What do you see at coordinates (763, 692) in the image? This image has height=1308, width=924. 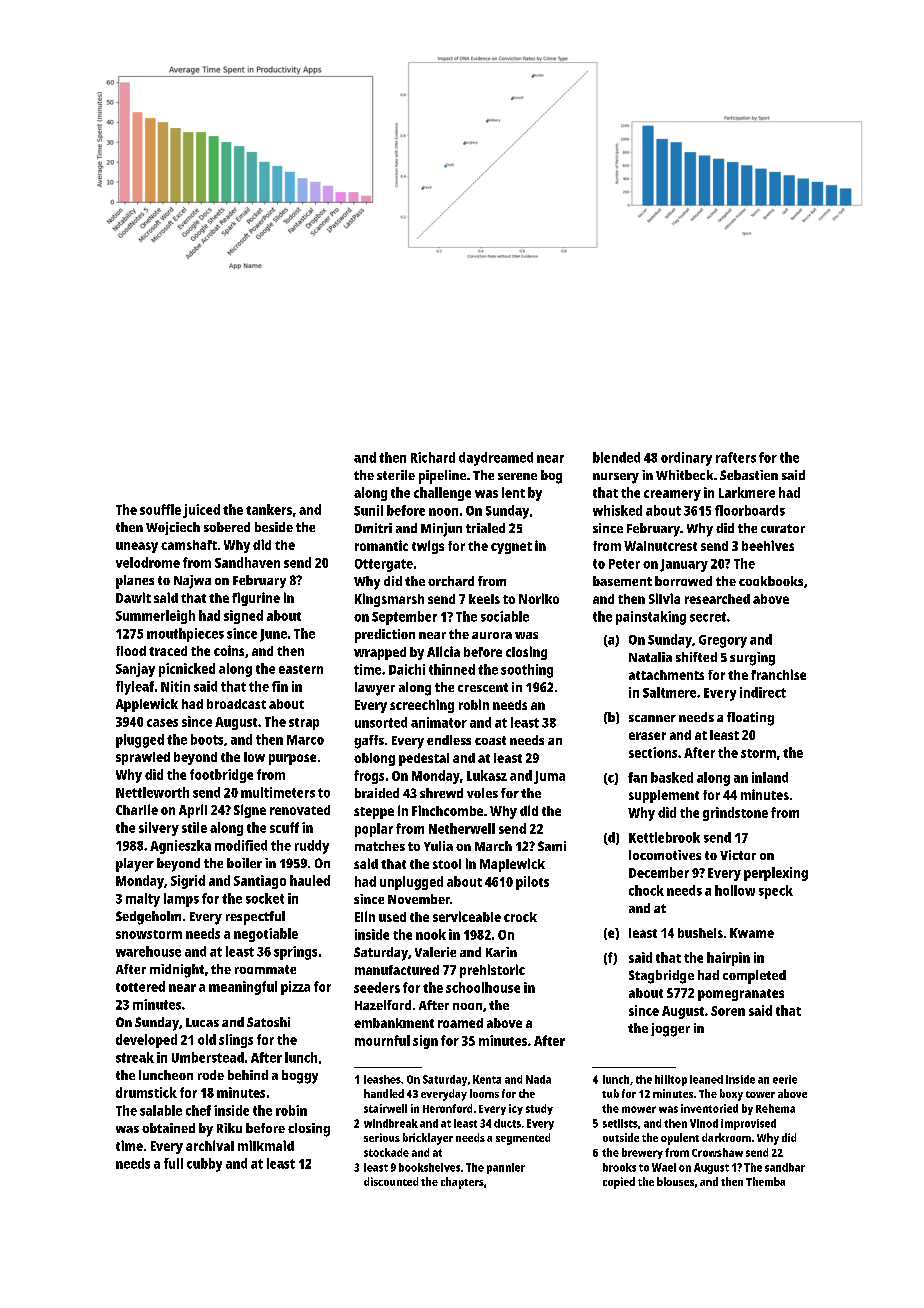 I see `indirect` at bounding box center [763, 692].
